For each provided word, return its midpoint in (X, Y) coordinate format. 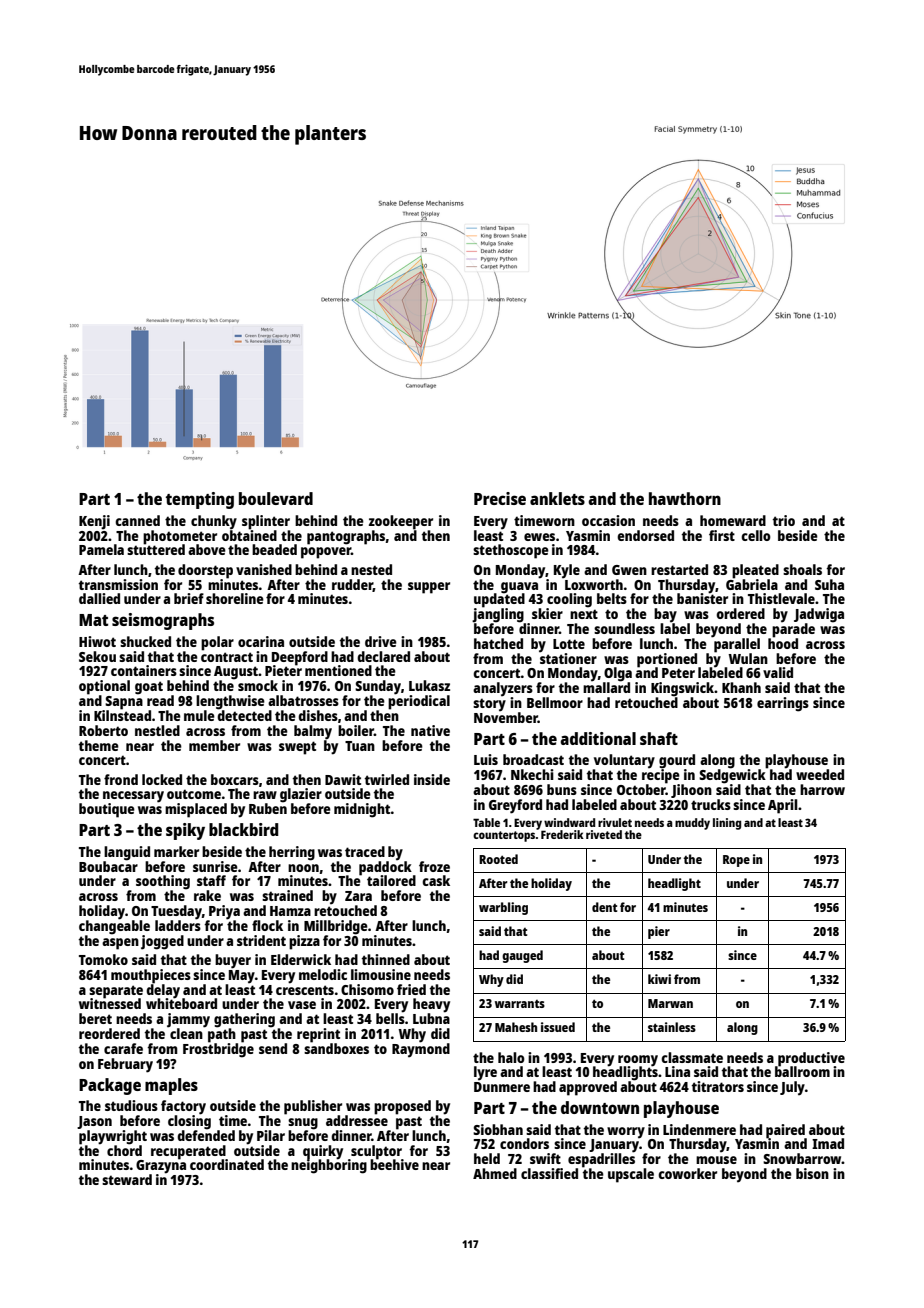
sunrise (215, 866)
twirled (387, 779)
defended (206, 1135)
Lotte (569, 644)
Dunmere (502, 1087)
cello (756, 535)
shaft (659, 738)
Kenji (94, 522)
